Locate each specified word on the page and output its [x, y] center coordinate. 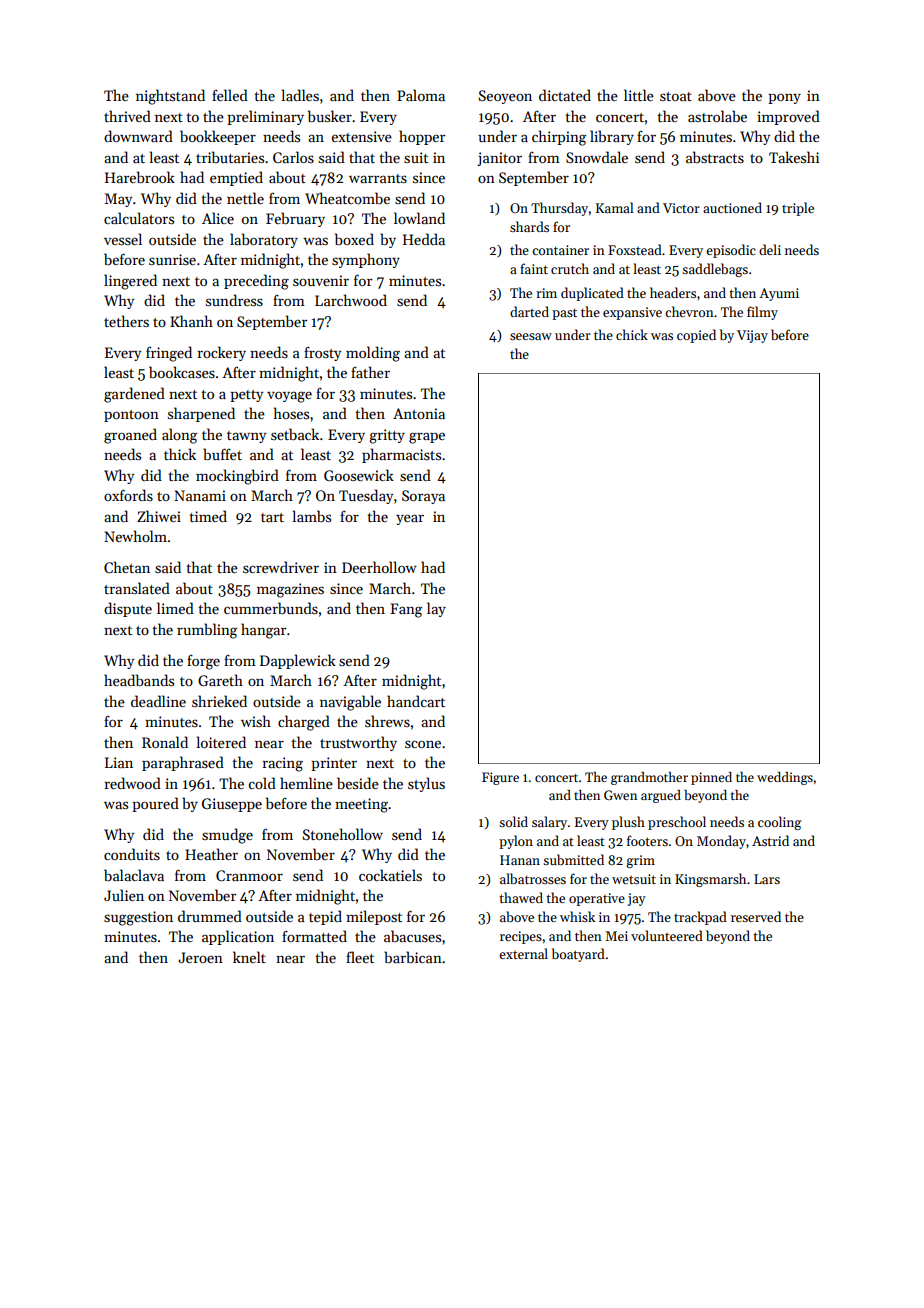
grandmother [649, 778]
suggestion [138, 918]
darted [529, 311]
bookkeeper [218, 137]
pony [784, 99]
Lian [119, 762]
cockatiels [390, 875]
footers [647, 840]
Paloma [421, 95]
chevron [689, 311]
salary [549, 823]
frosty [322, 354]
